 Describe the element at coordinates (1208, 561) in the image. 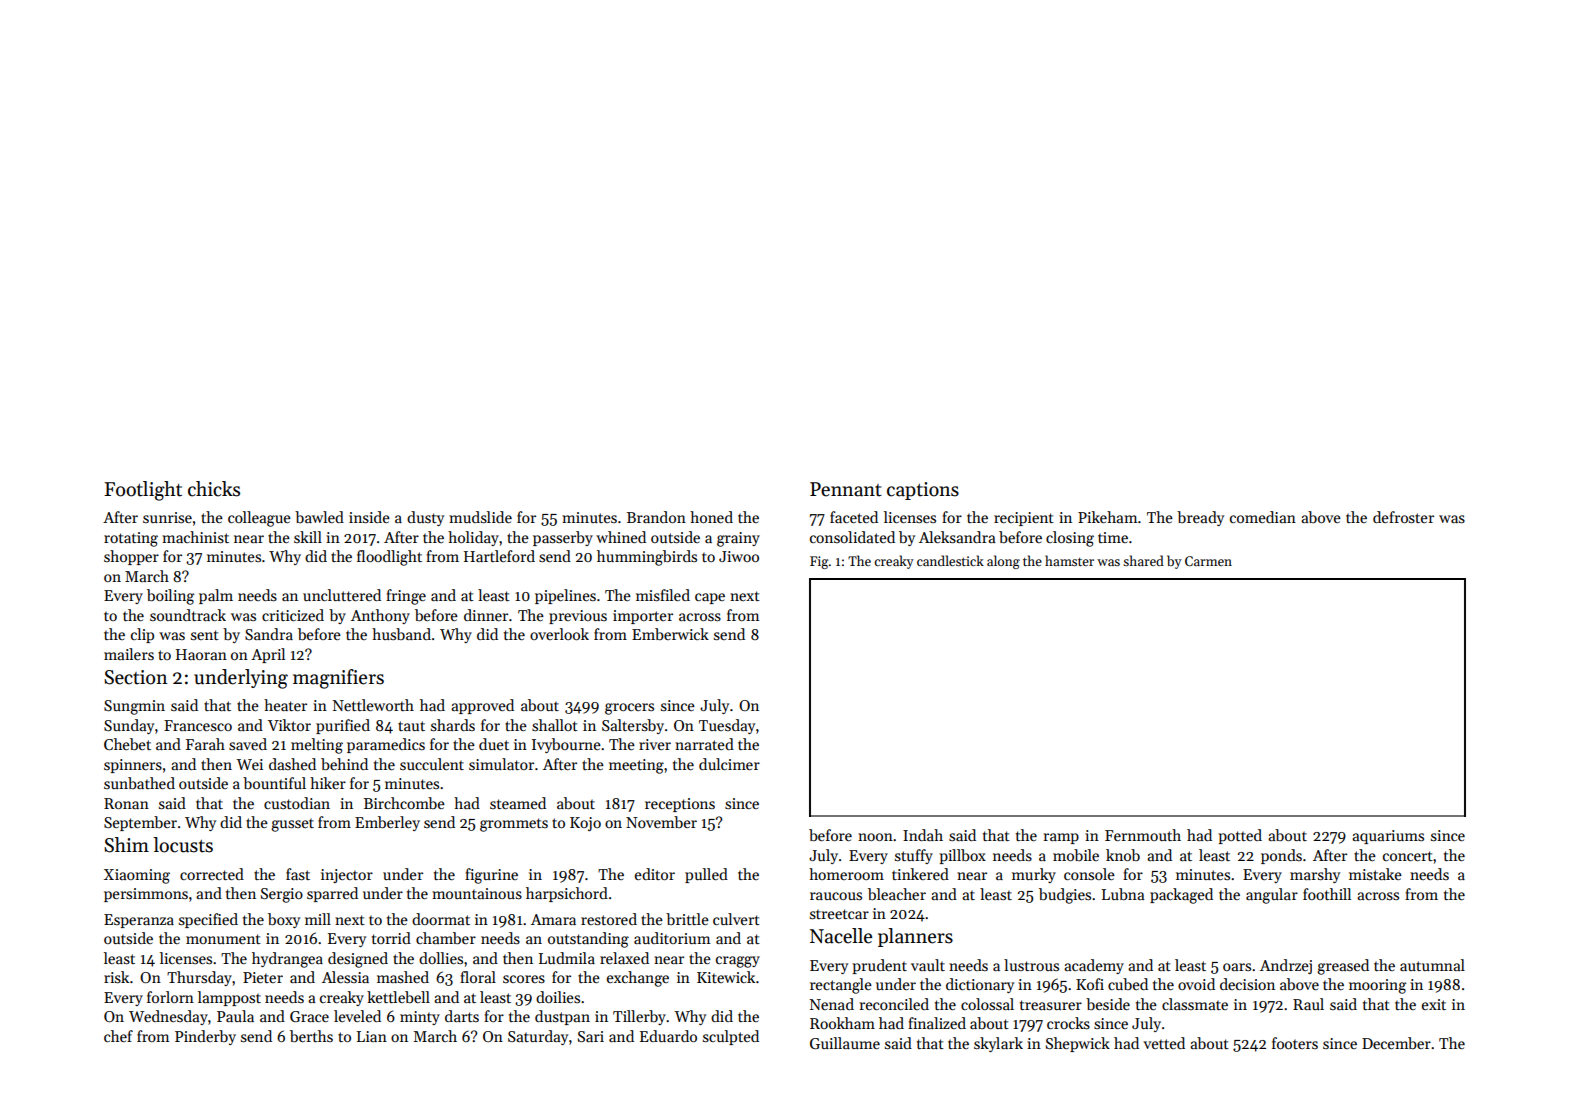

I see `Carmen` at that location.
